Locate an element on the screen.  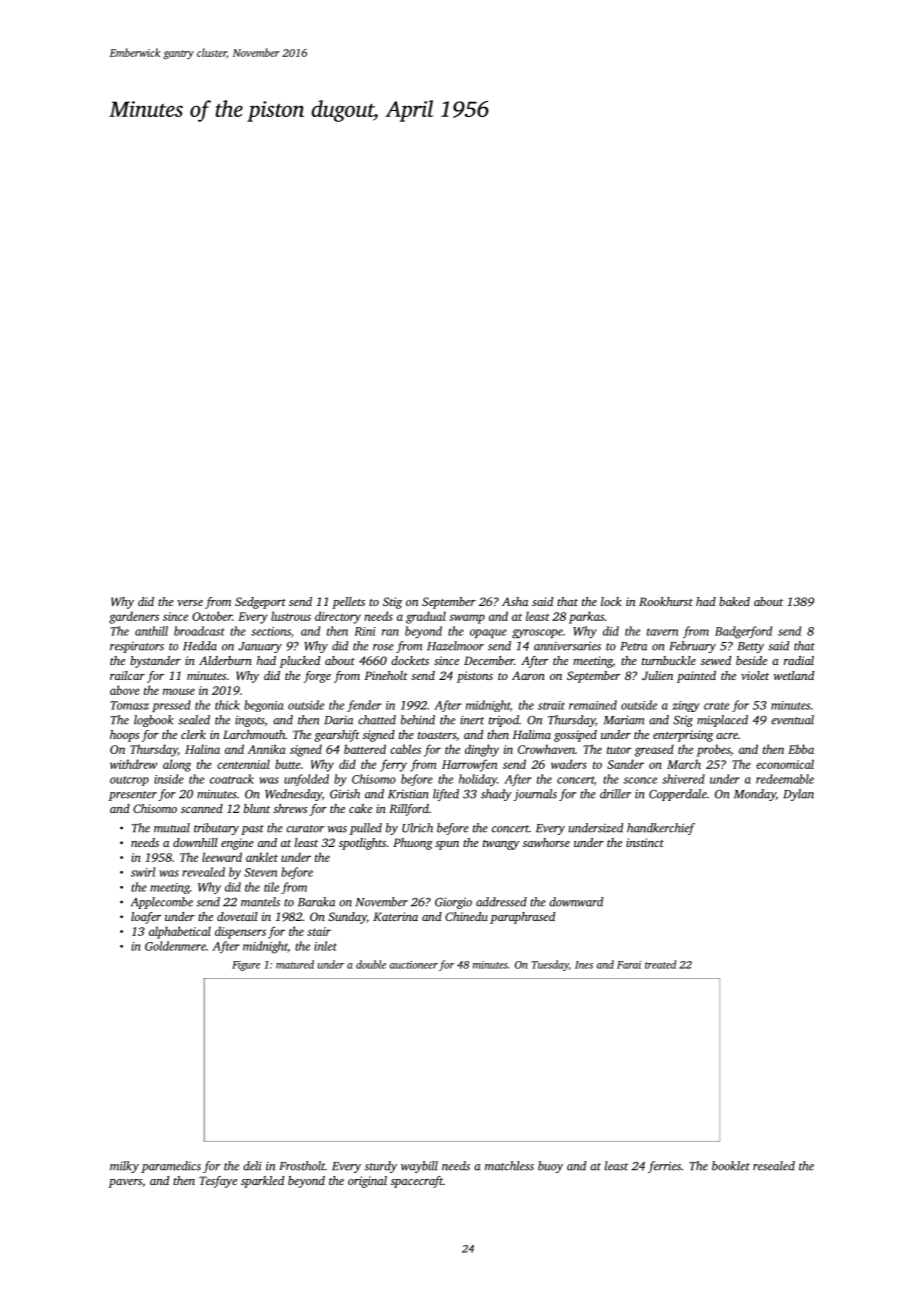
Monday is located at coordinates (755, 795).
